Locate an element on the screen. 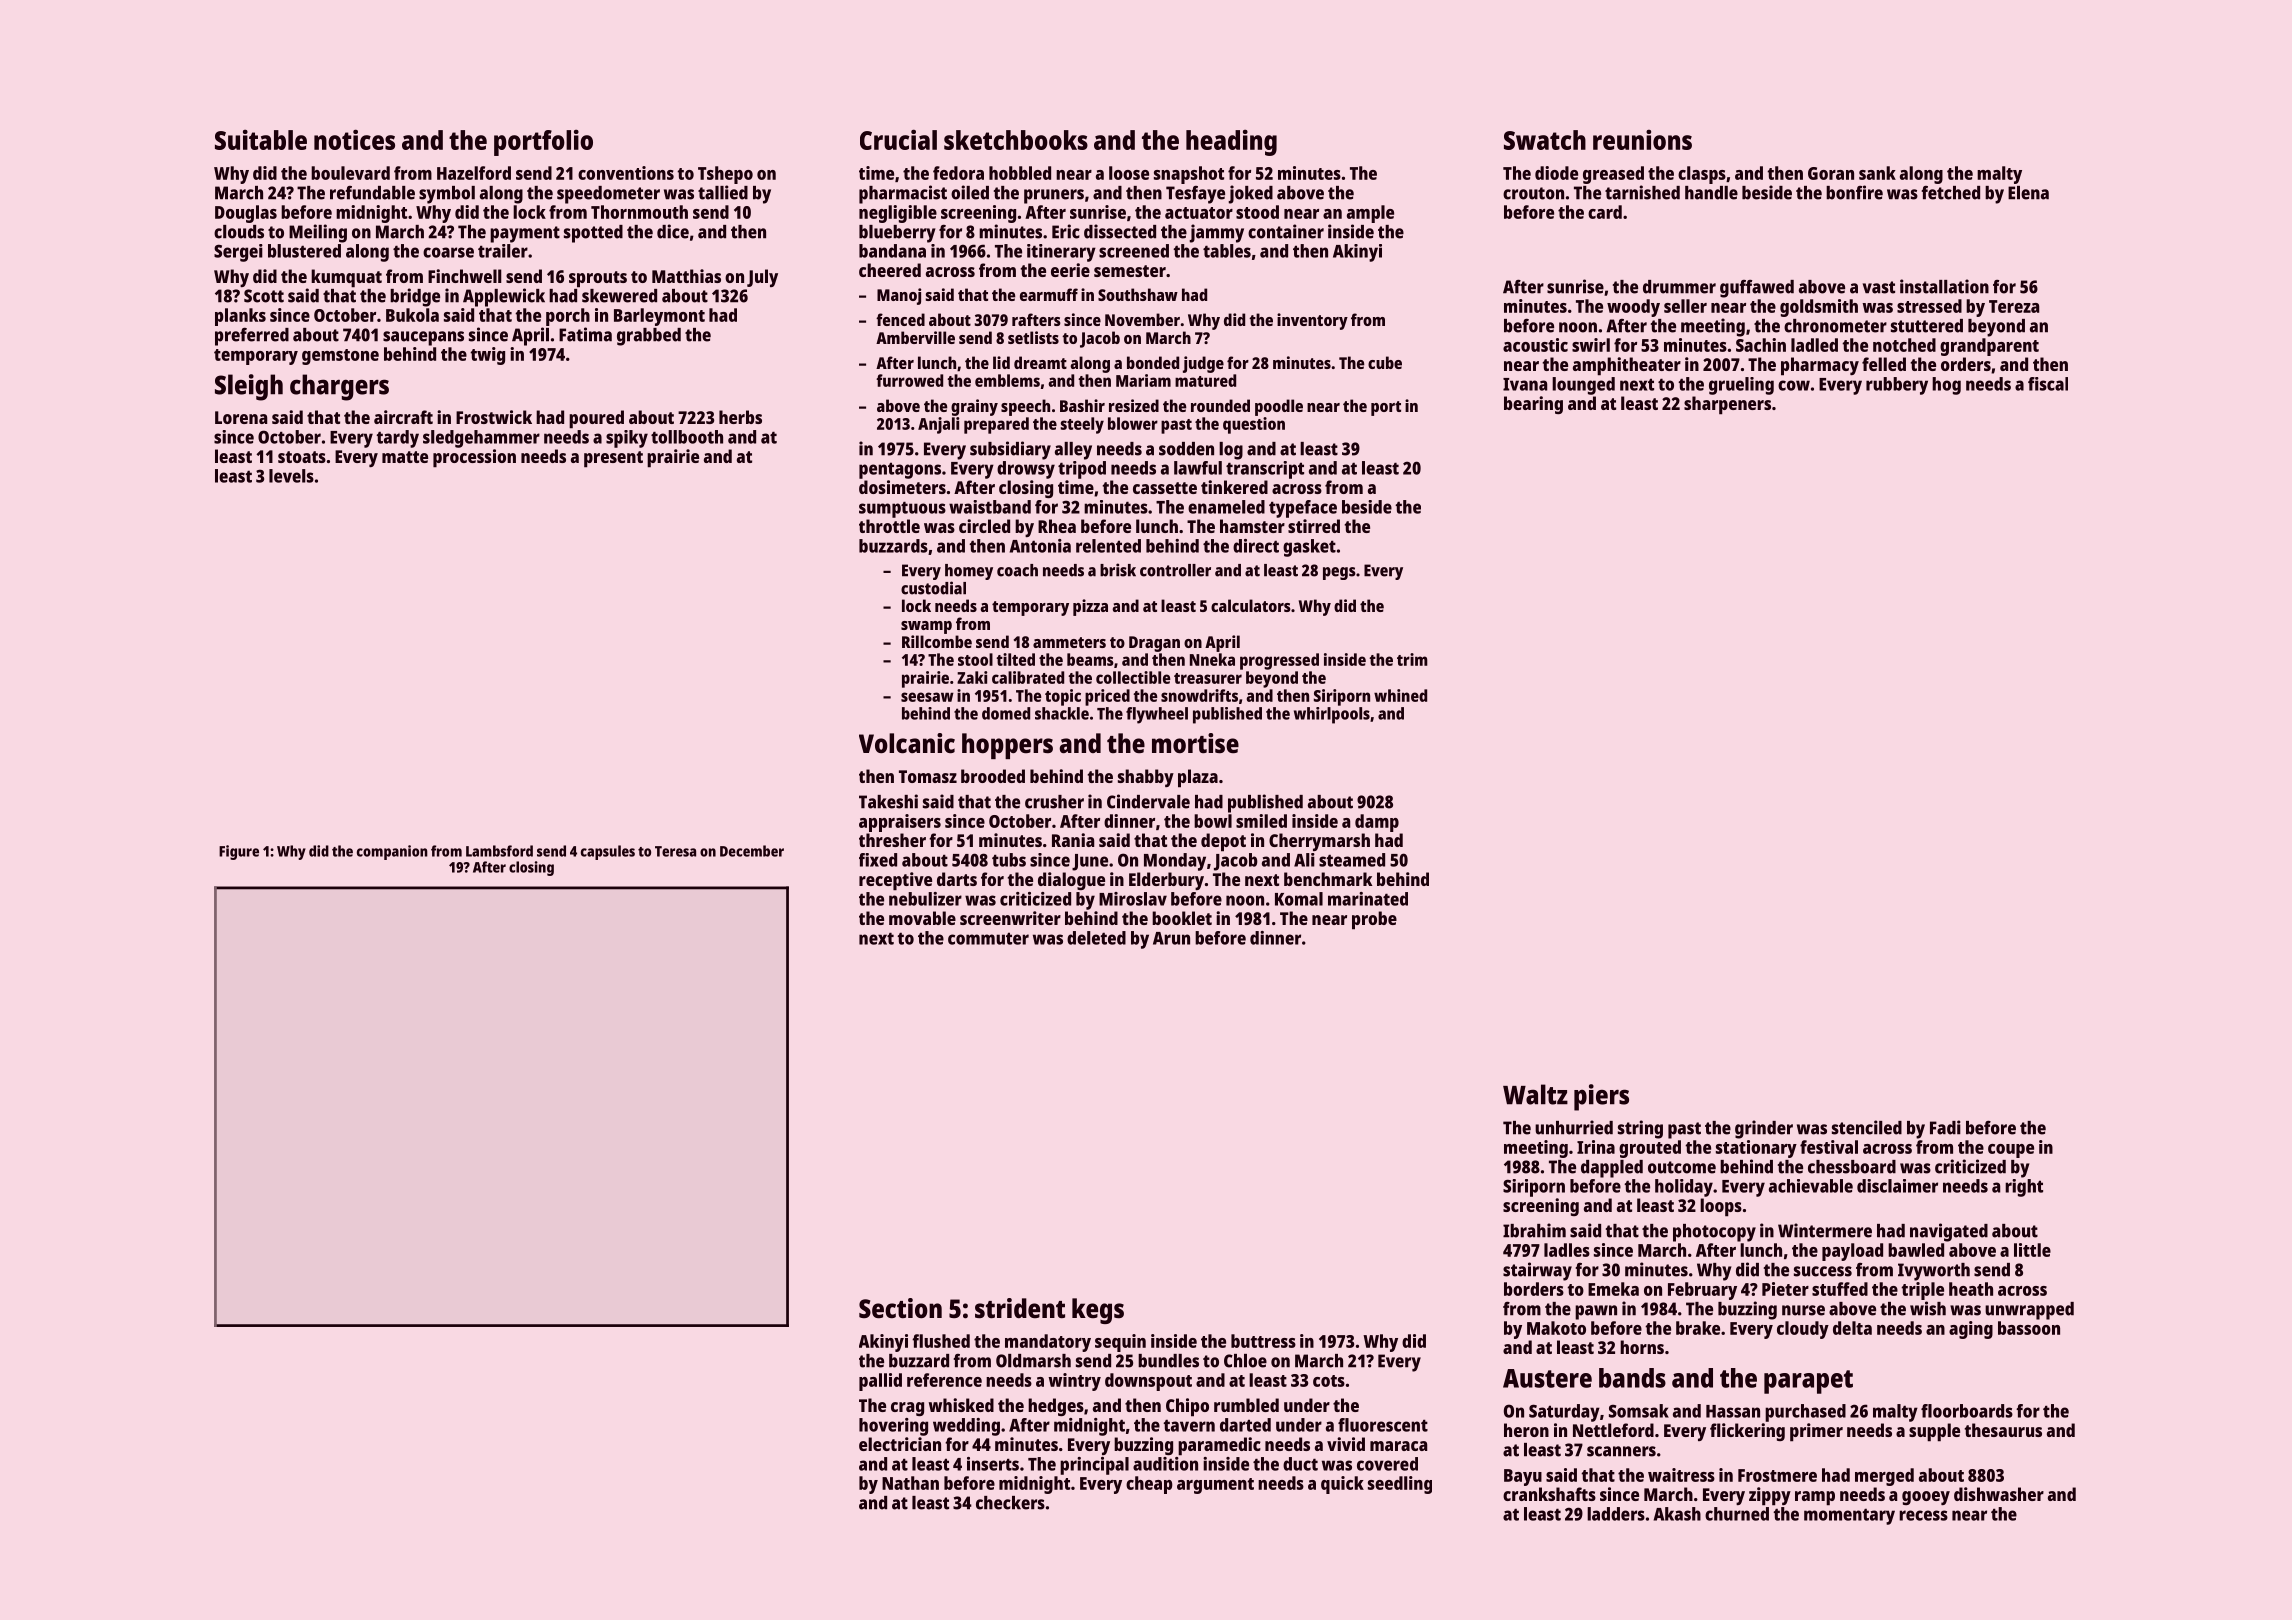 Image resolution: width=2292 pixels, height=1620 pixels. whirlpools is located at coordinates (1332, 715).
